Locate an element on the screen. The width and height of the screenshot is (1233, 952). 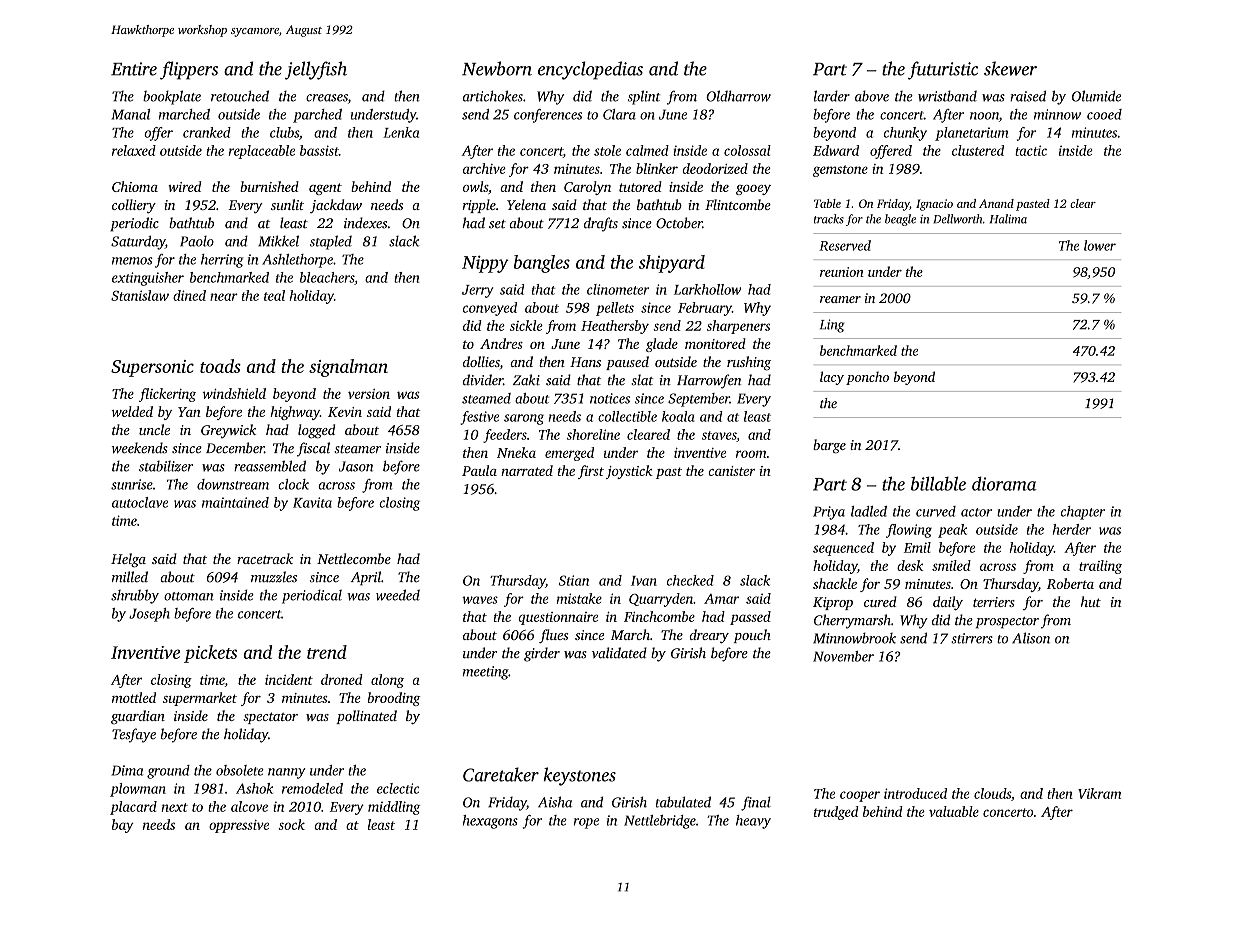
Manal is located at coordinates (130, 114).
